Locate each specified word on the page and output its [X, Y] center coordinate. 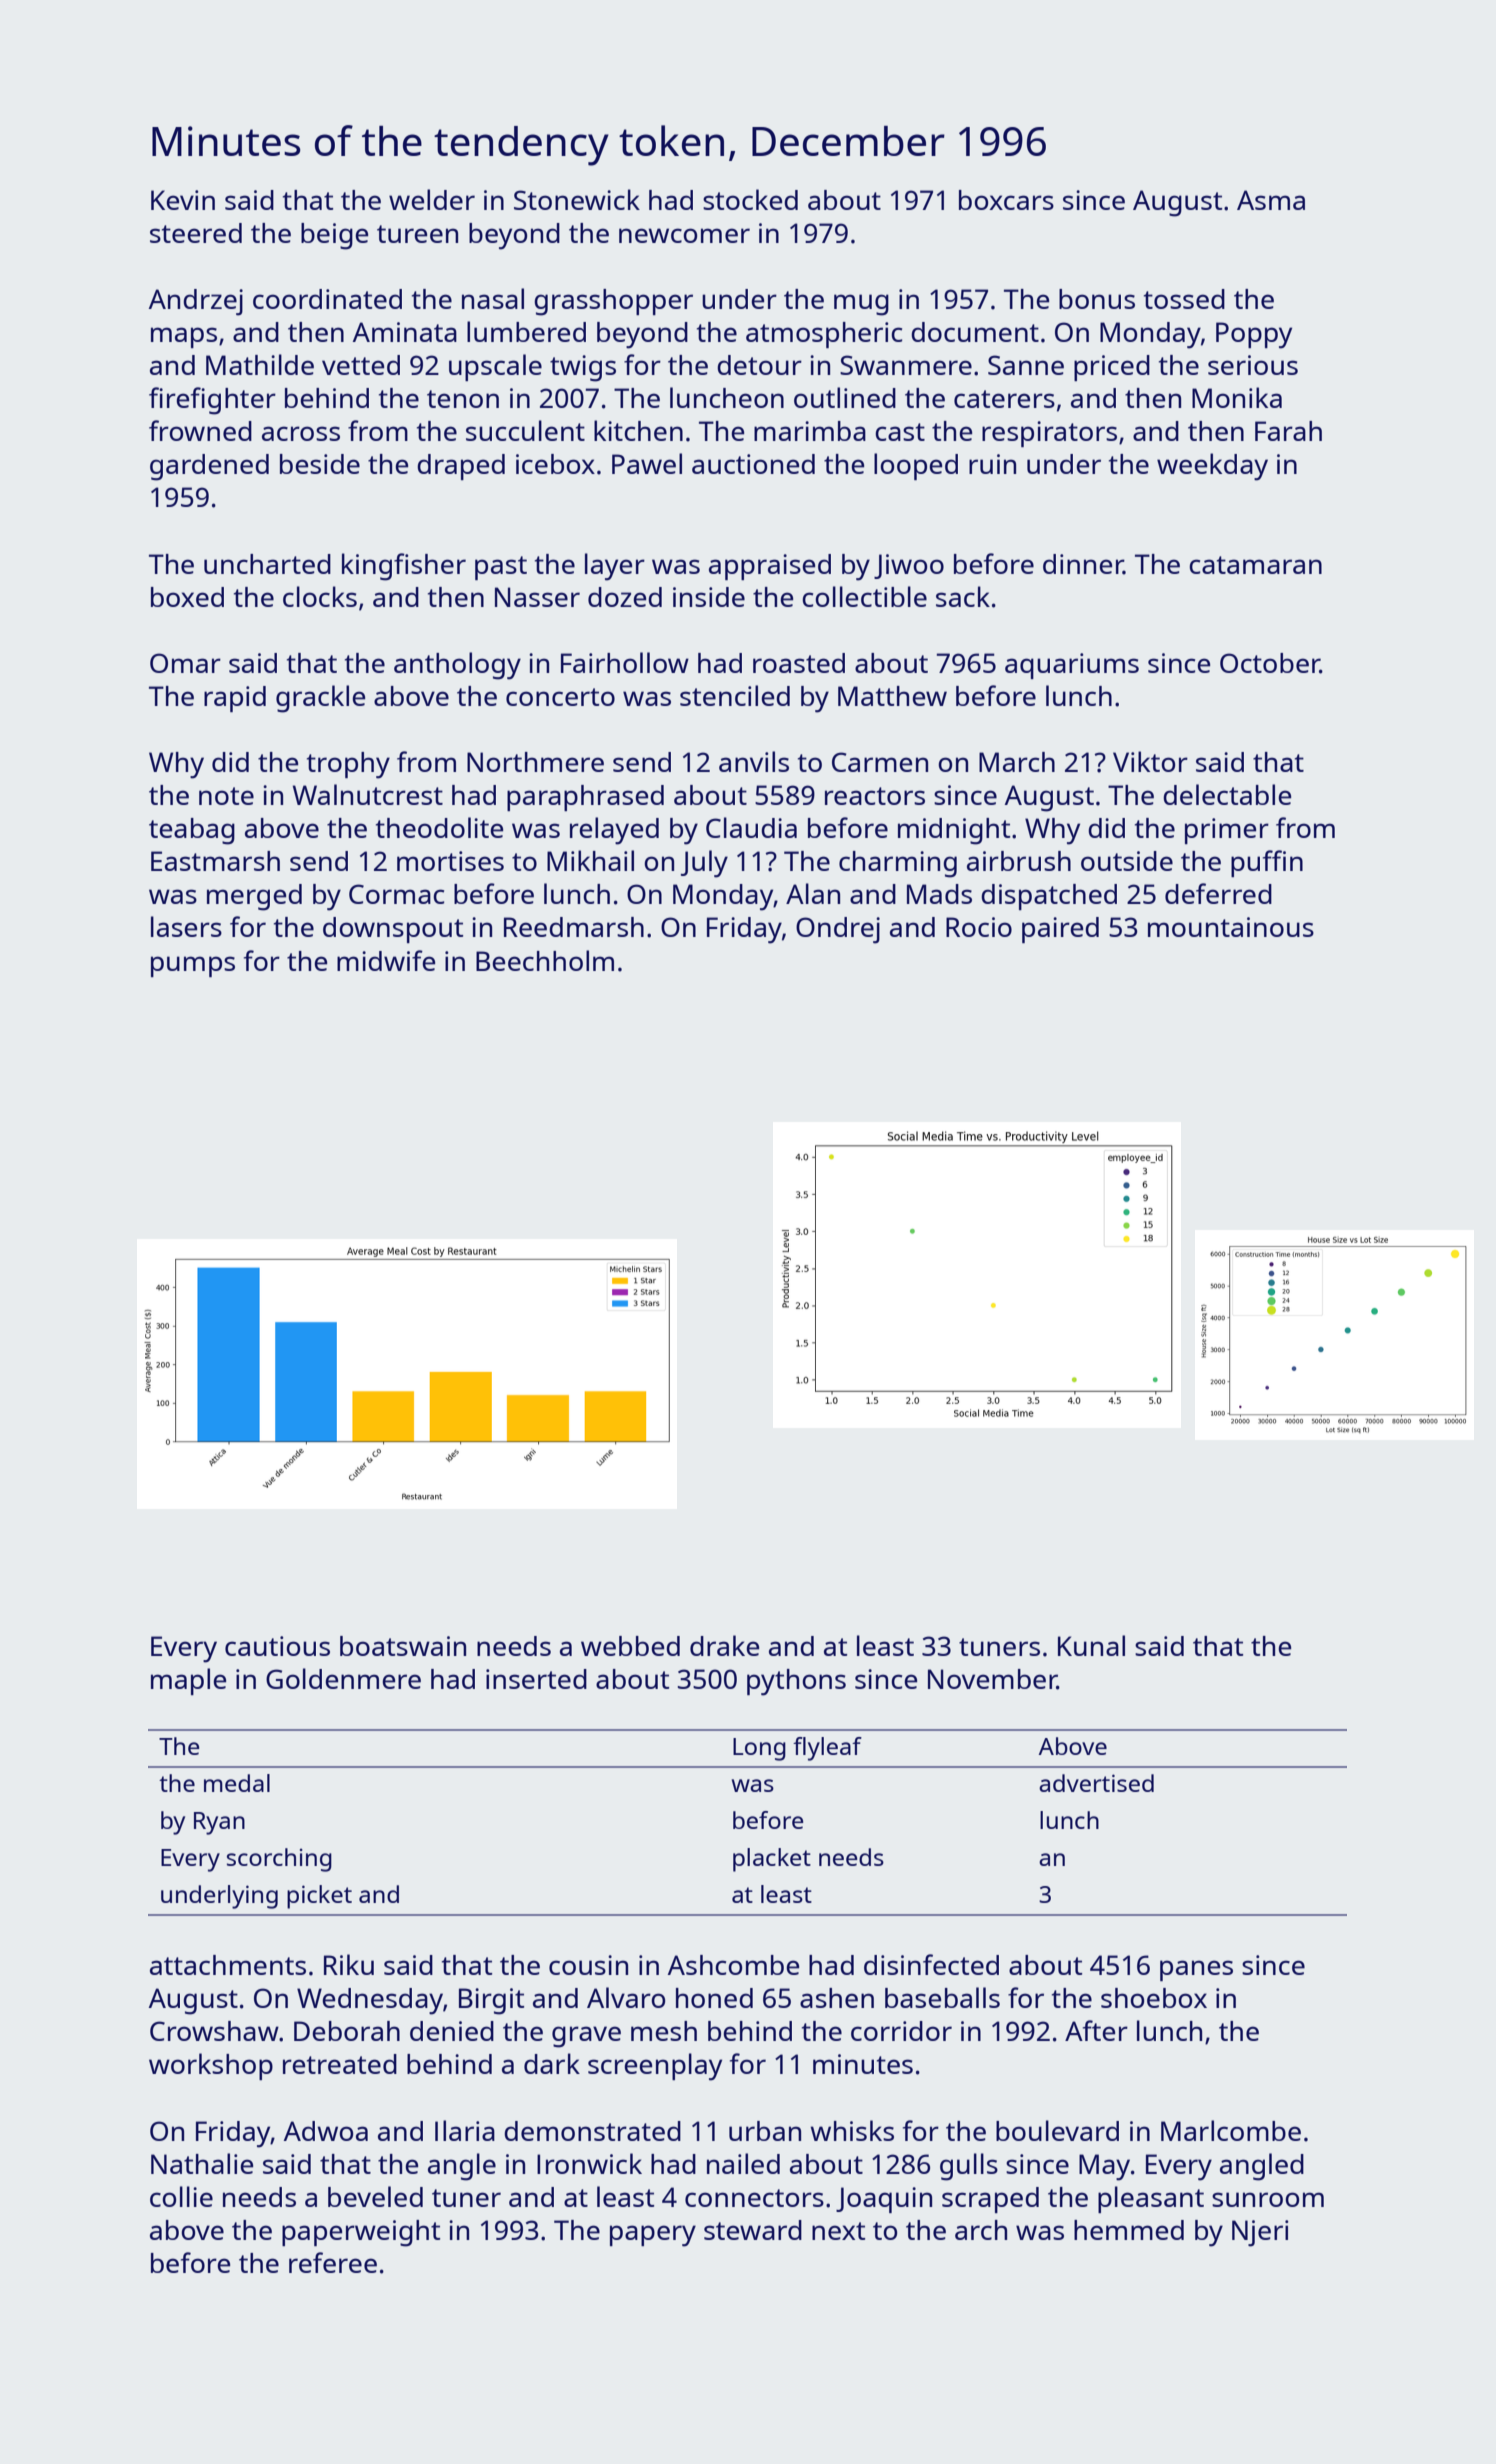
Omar [185, 663]
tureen [417, 234]
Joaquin [884, 2200]
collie [181, 2196]
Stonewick [577, 199]
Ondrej [838, 930]
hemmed [1129, 2230]
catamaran [1255, 565]
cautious [277, 1646]
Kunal [1091, 1645]
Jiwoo [909, 566]
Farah [1288, 431]
